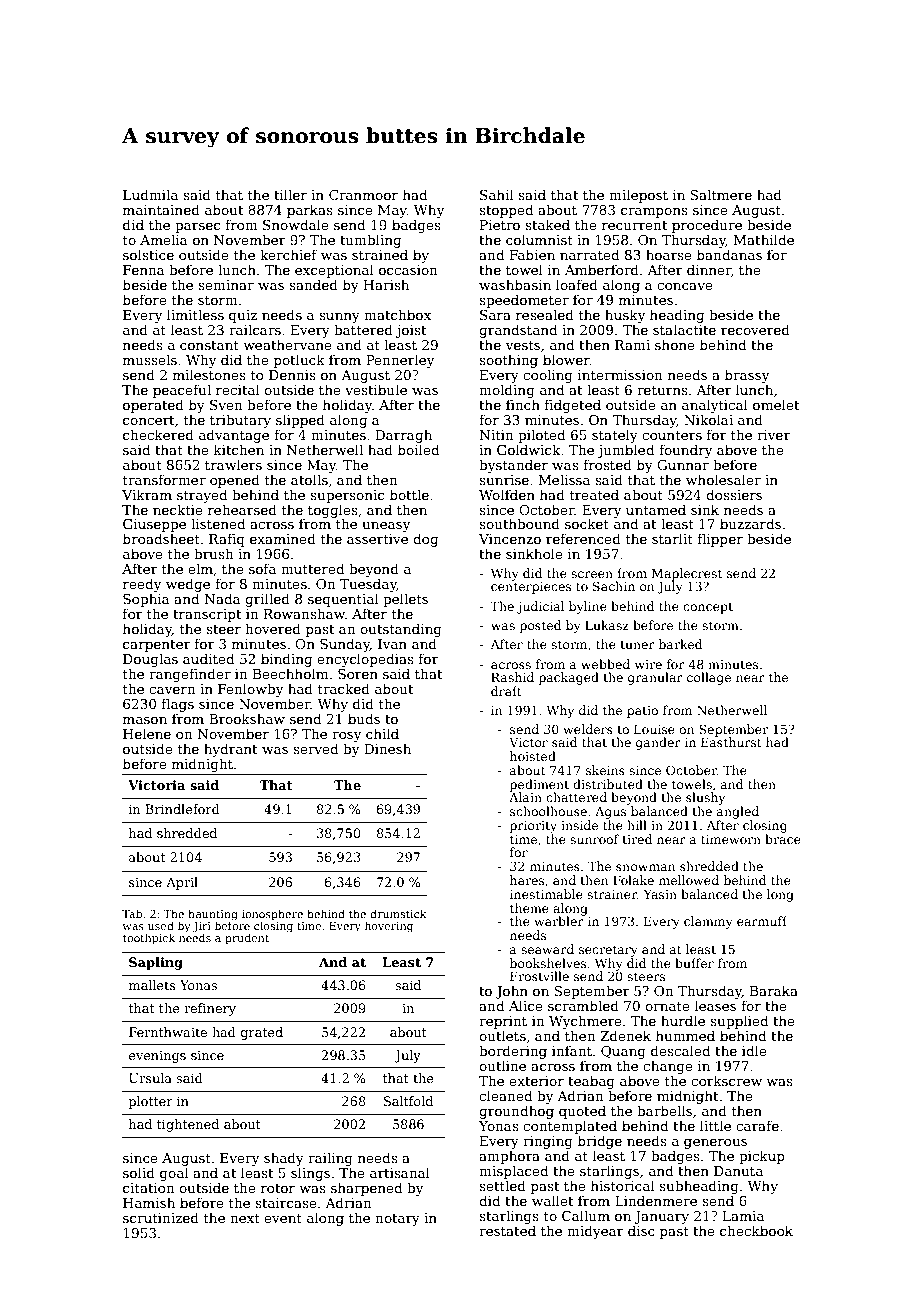  Describe the element at coordinates (774, 990) in the image. I see `Baraka` at that location.
